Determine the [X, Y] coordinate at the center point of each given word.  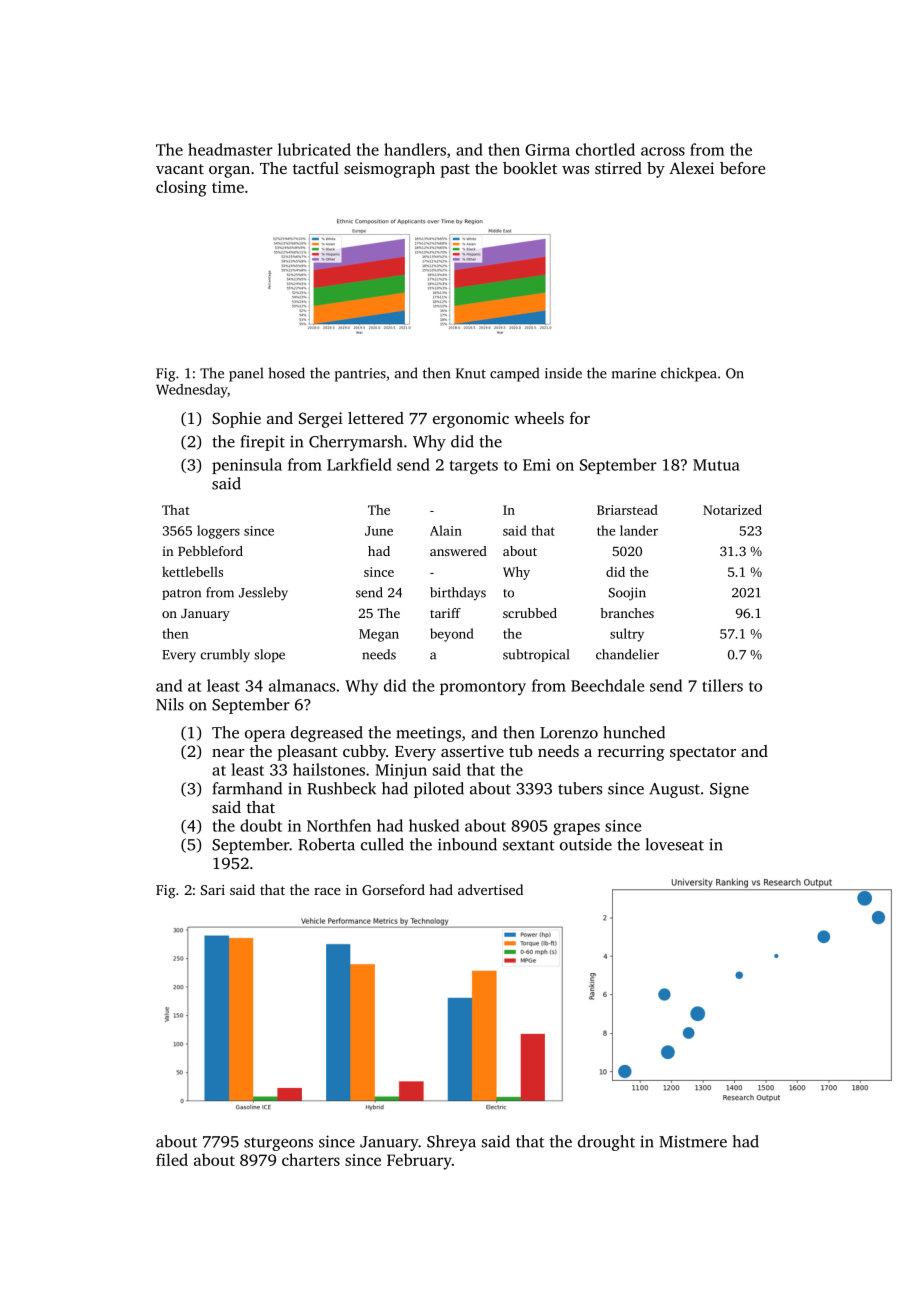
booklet [530, 168]
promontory [483, 688]
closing [181, 188]
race [327, 891]
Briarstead [627, 509]
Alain [446, 530]
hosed [286, 373]
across [663, 151]
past [455, 171]
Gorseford [393, 889]
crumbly [225, 656]
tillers [722, 685]
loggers [218, 532]
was [575, 170]
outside [586, 844]
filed [172, 1159]
